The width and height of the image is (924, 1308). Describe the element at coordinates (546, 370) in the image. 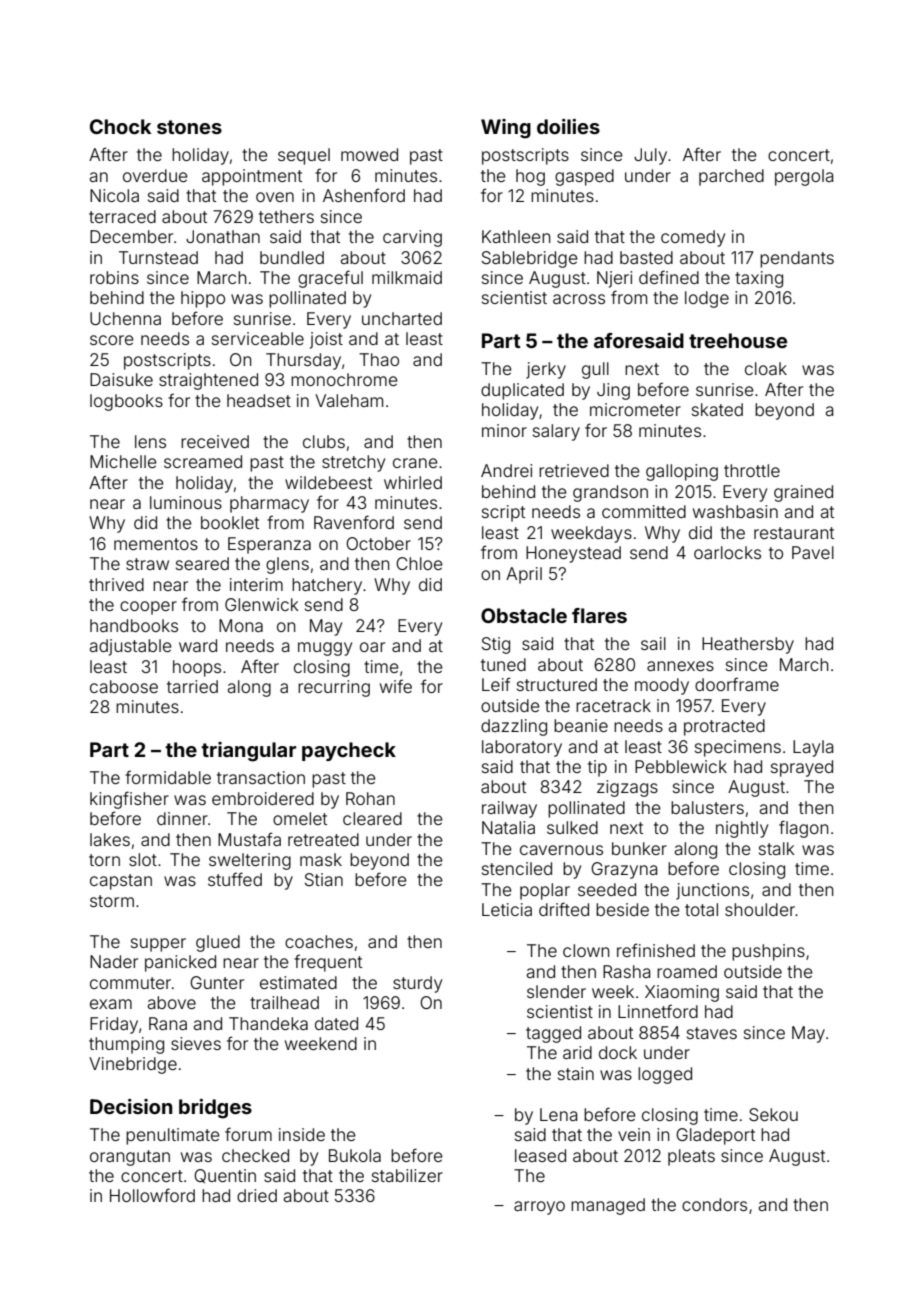

I see `jerky` at that location.
